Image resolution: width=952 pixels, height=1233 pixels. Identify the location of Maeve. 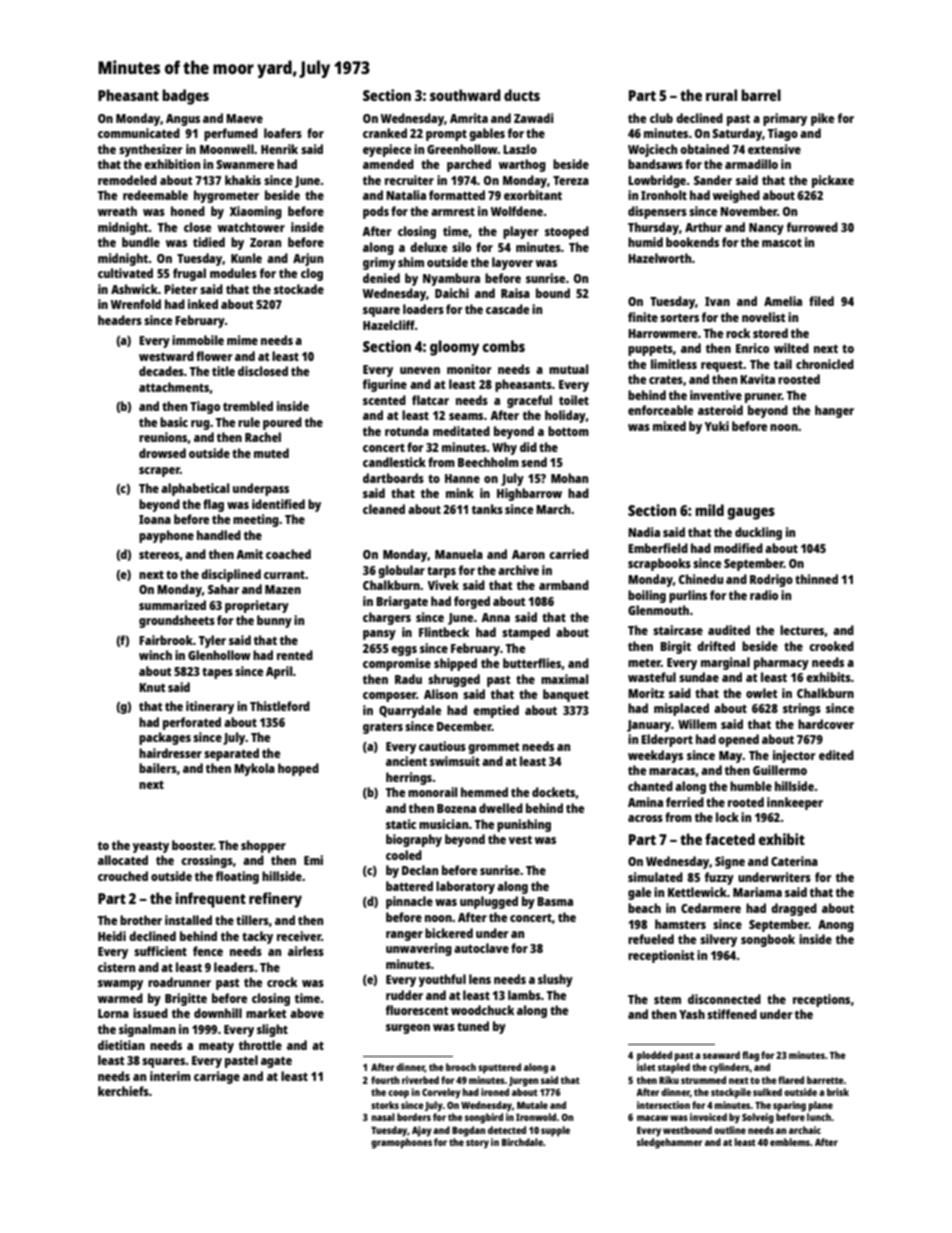
(244, 118).
